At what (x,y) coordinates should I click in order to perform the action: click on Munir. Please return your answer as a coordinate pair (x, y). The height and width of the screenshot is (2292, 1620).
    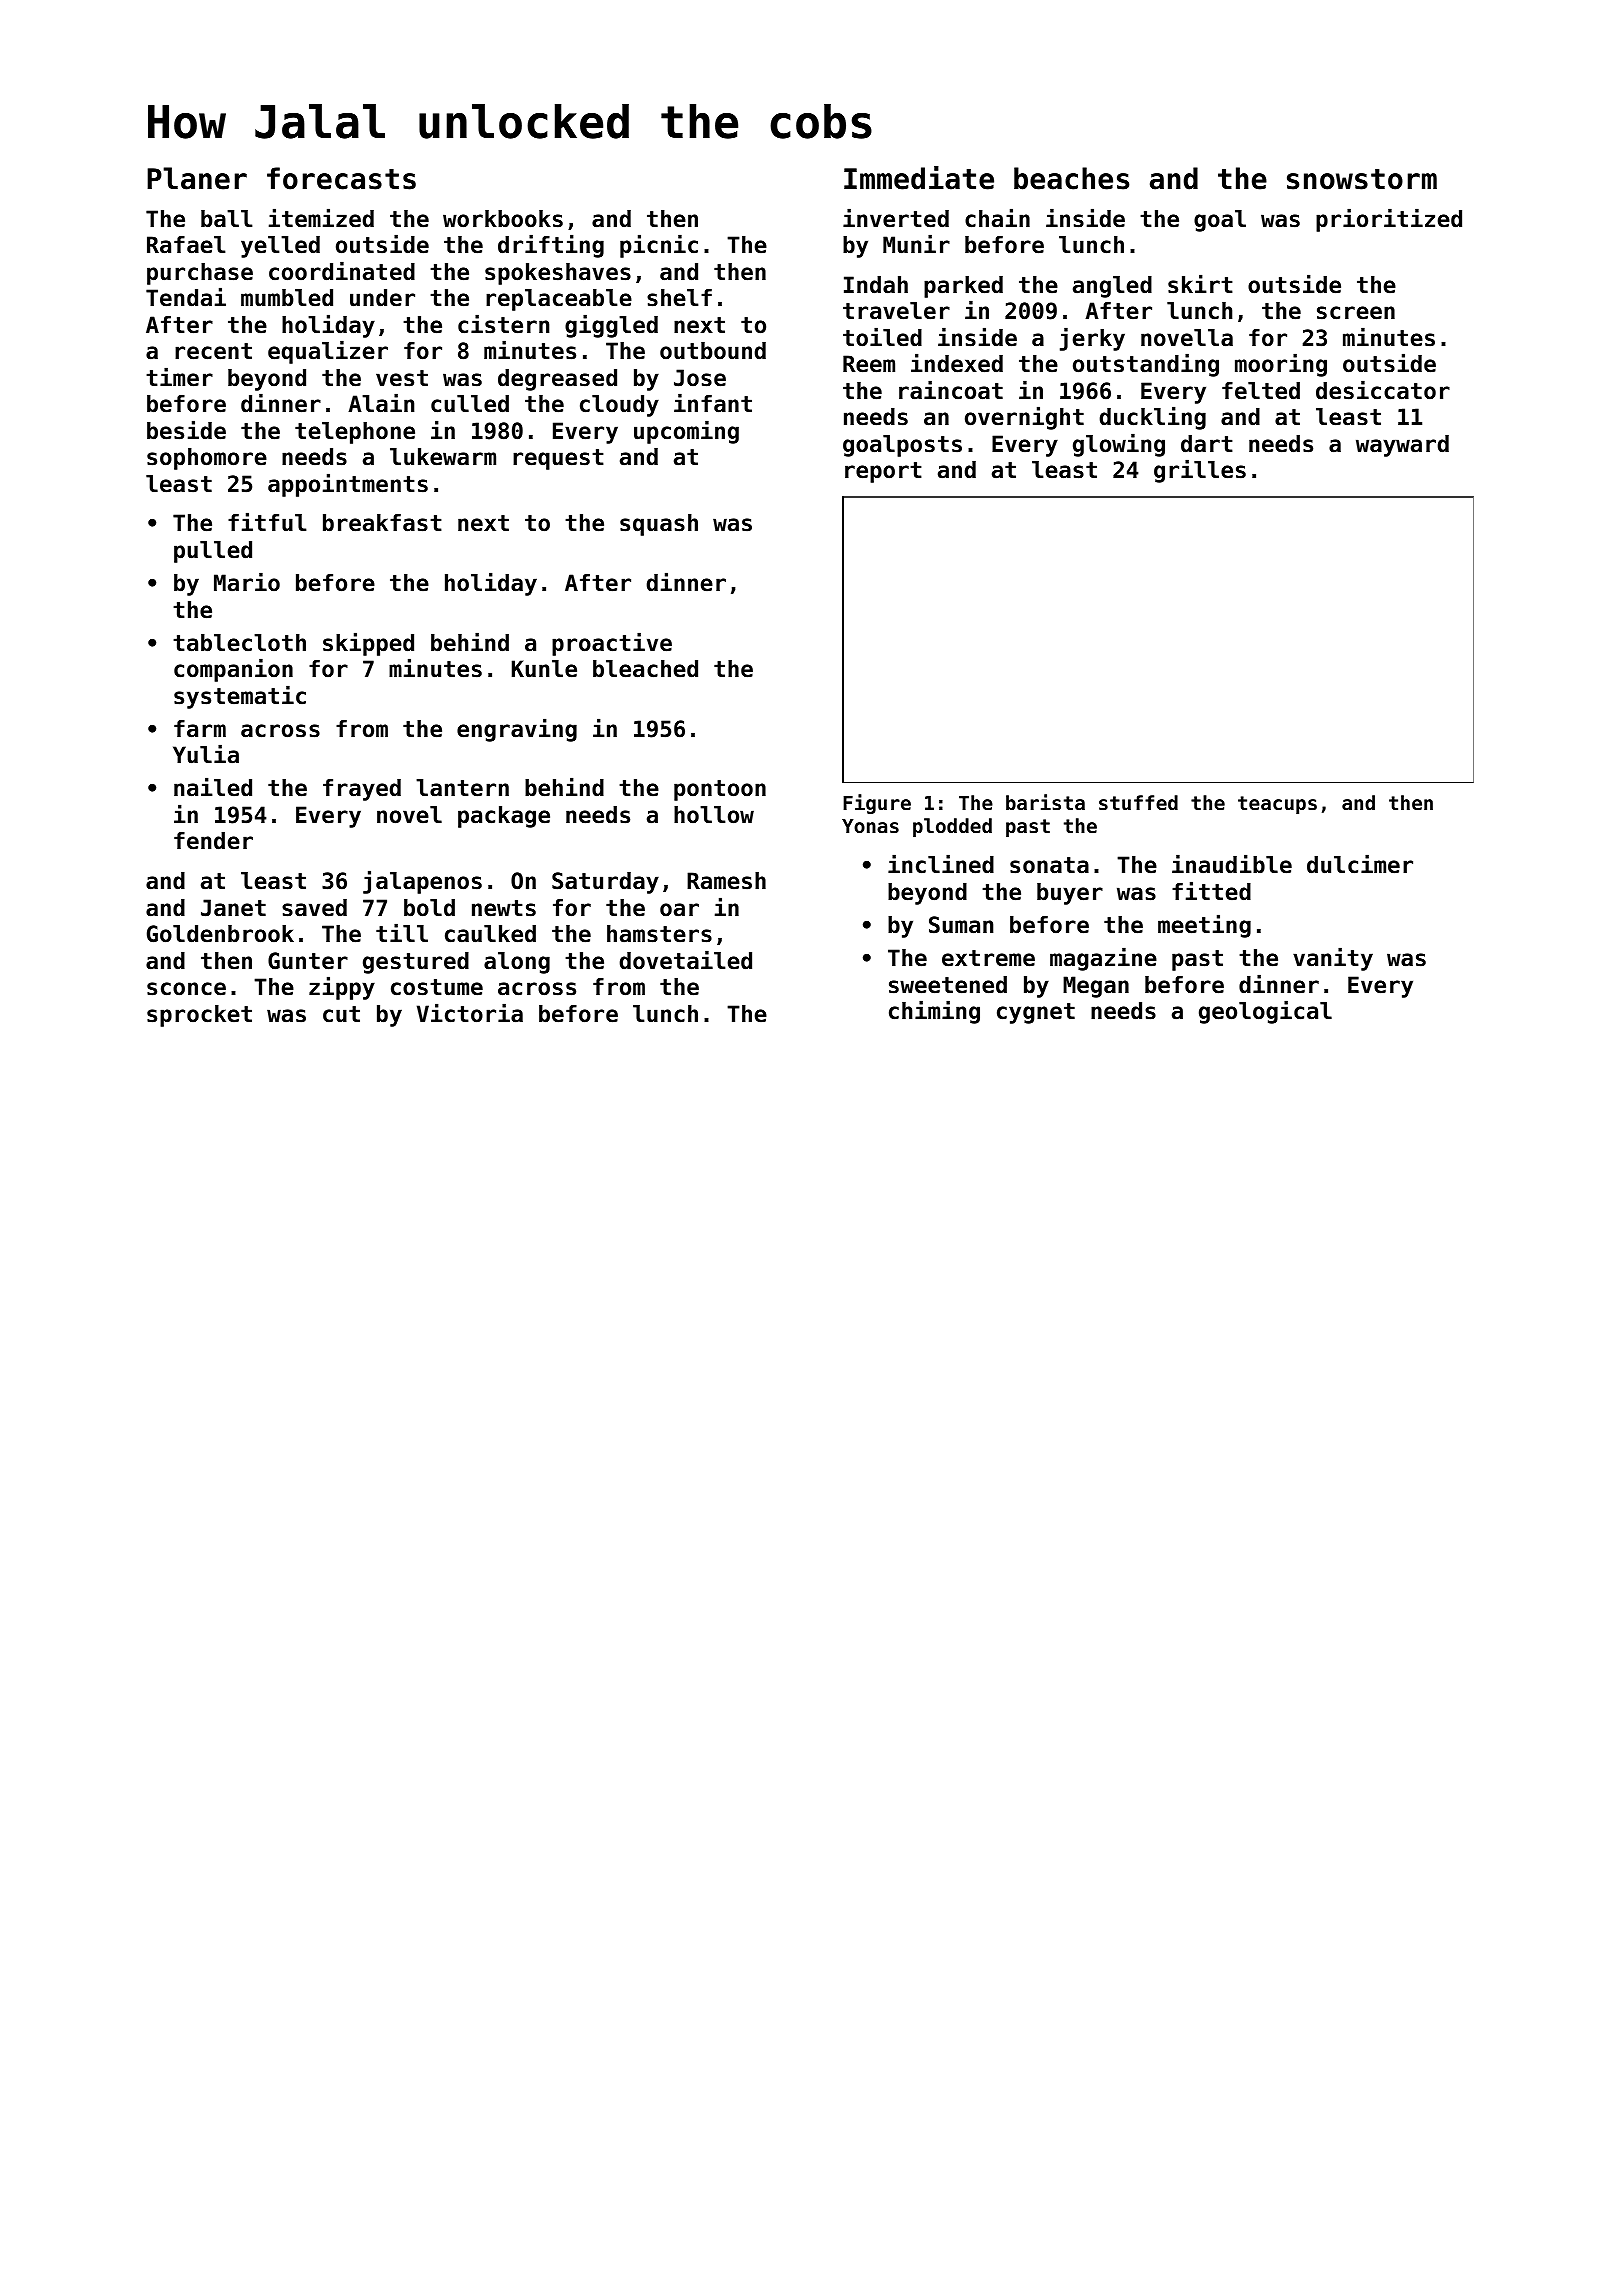
    Looking at the image, I should click on (916, 244).
